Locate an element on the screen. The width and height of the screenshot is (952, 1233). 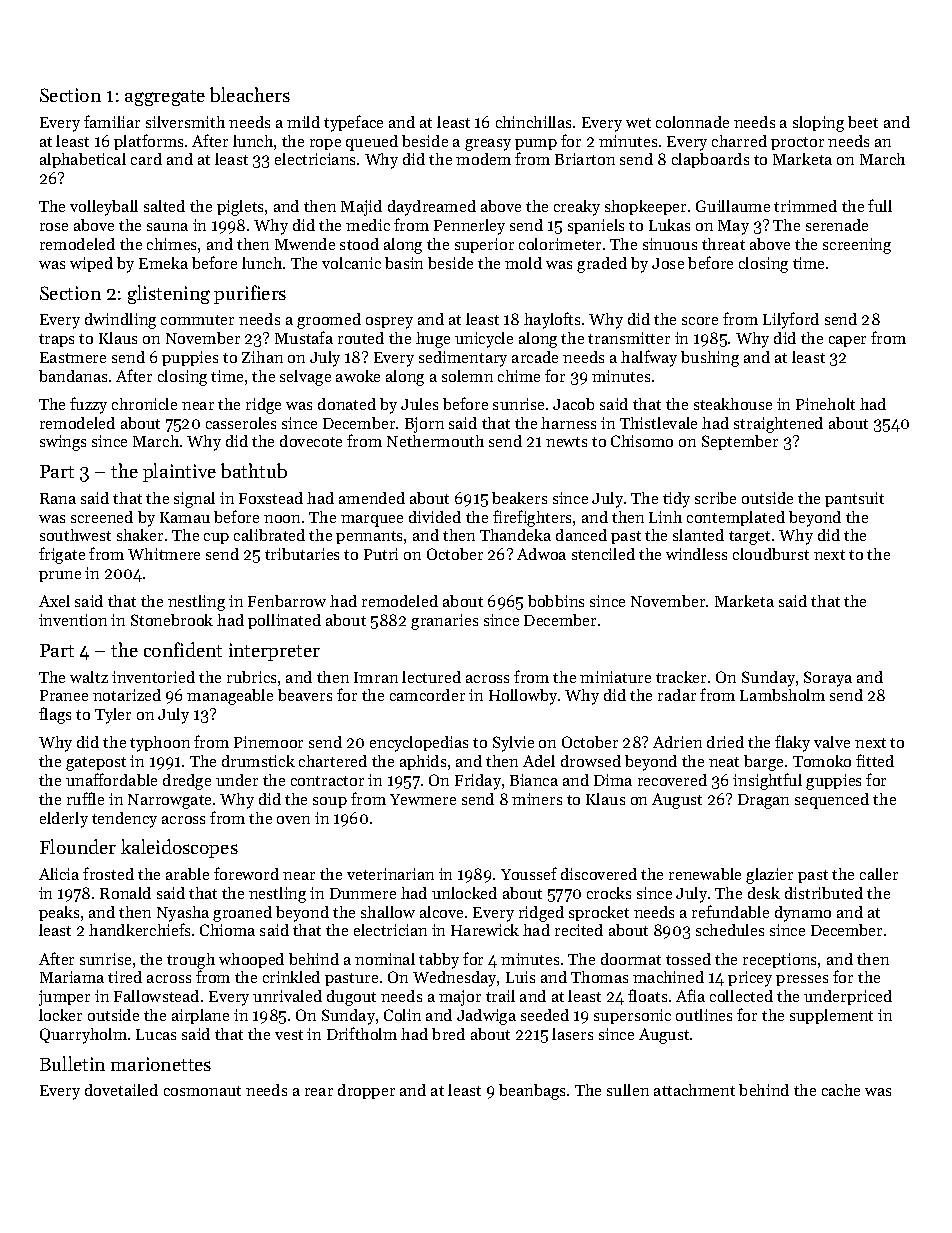
Jules is located at coordinates (419, 404).
